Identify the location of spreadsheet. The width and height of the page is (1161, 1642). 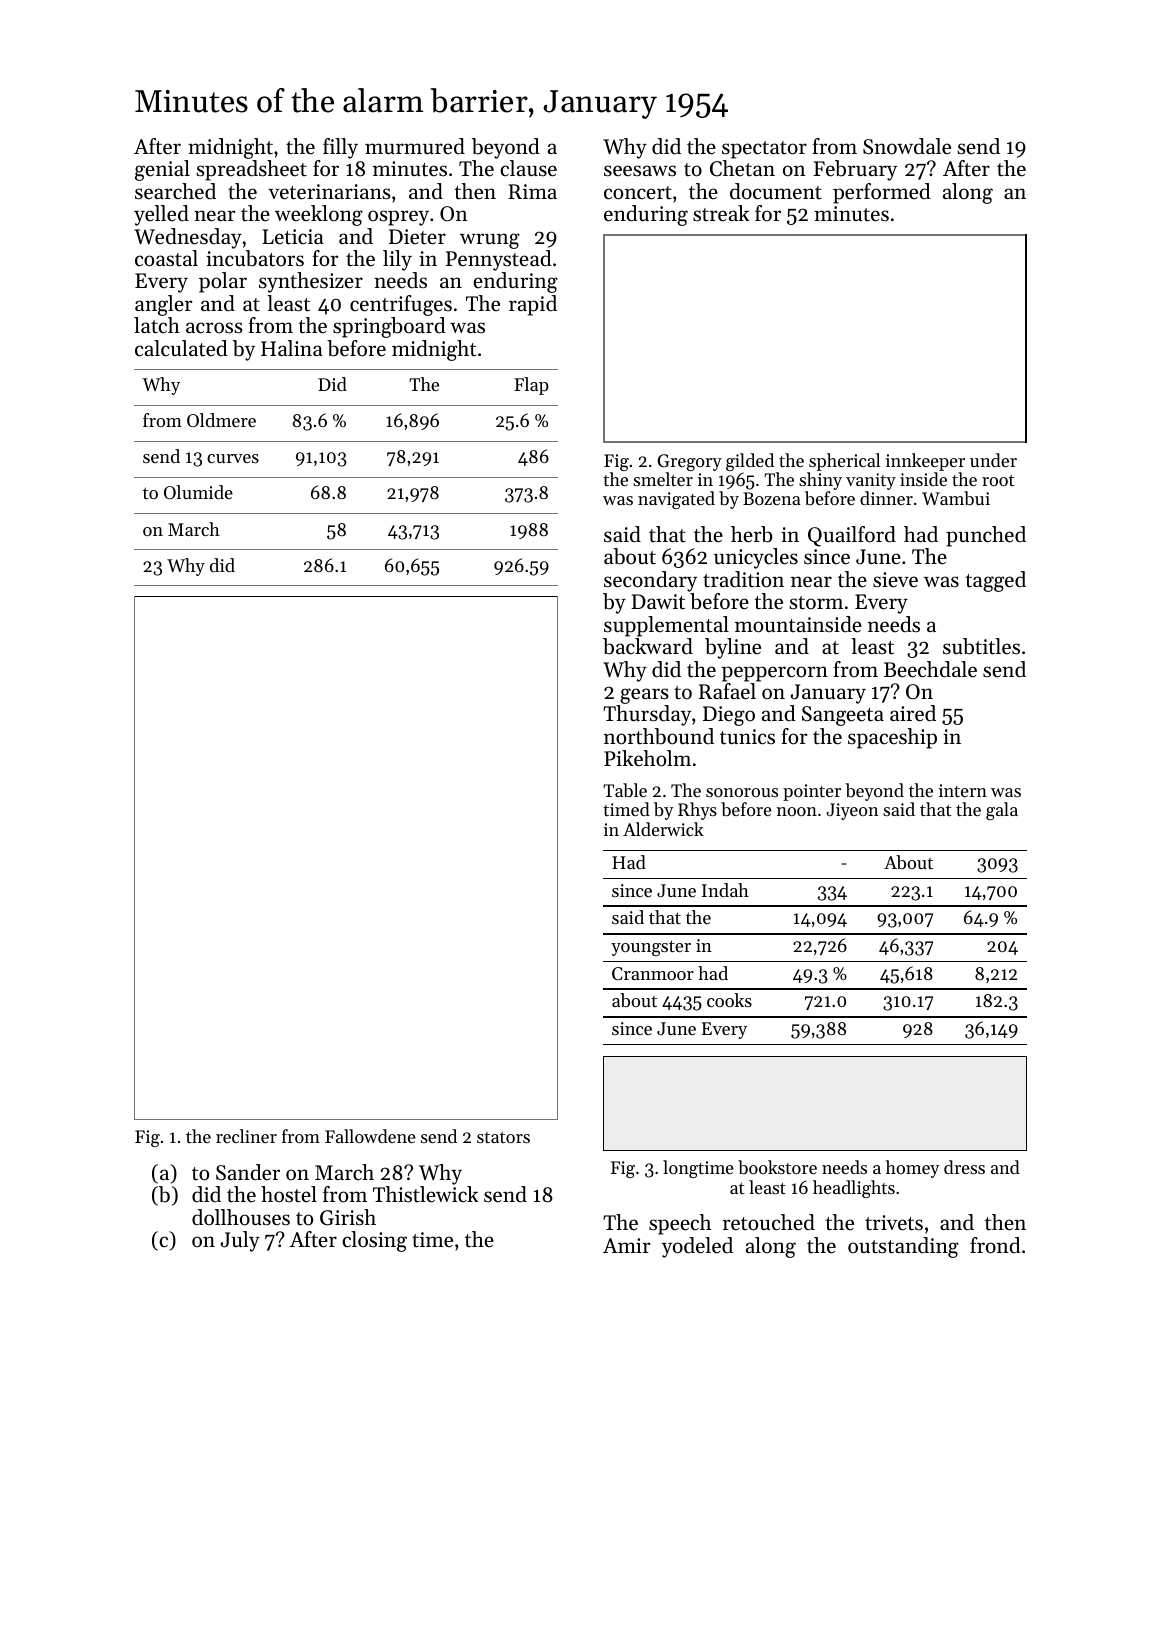
(251, 170).
